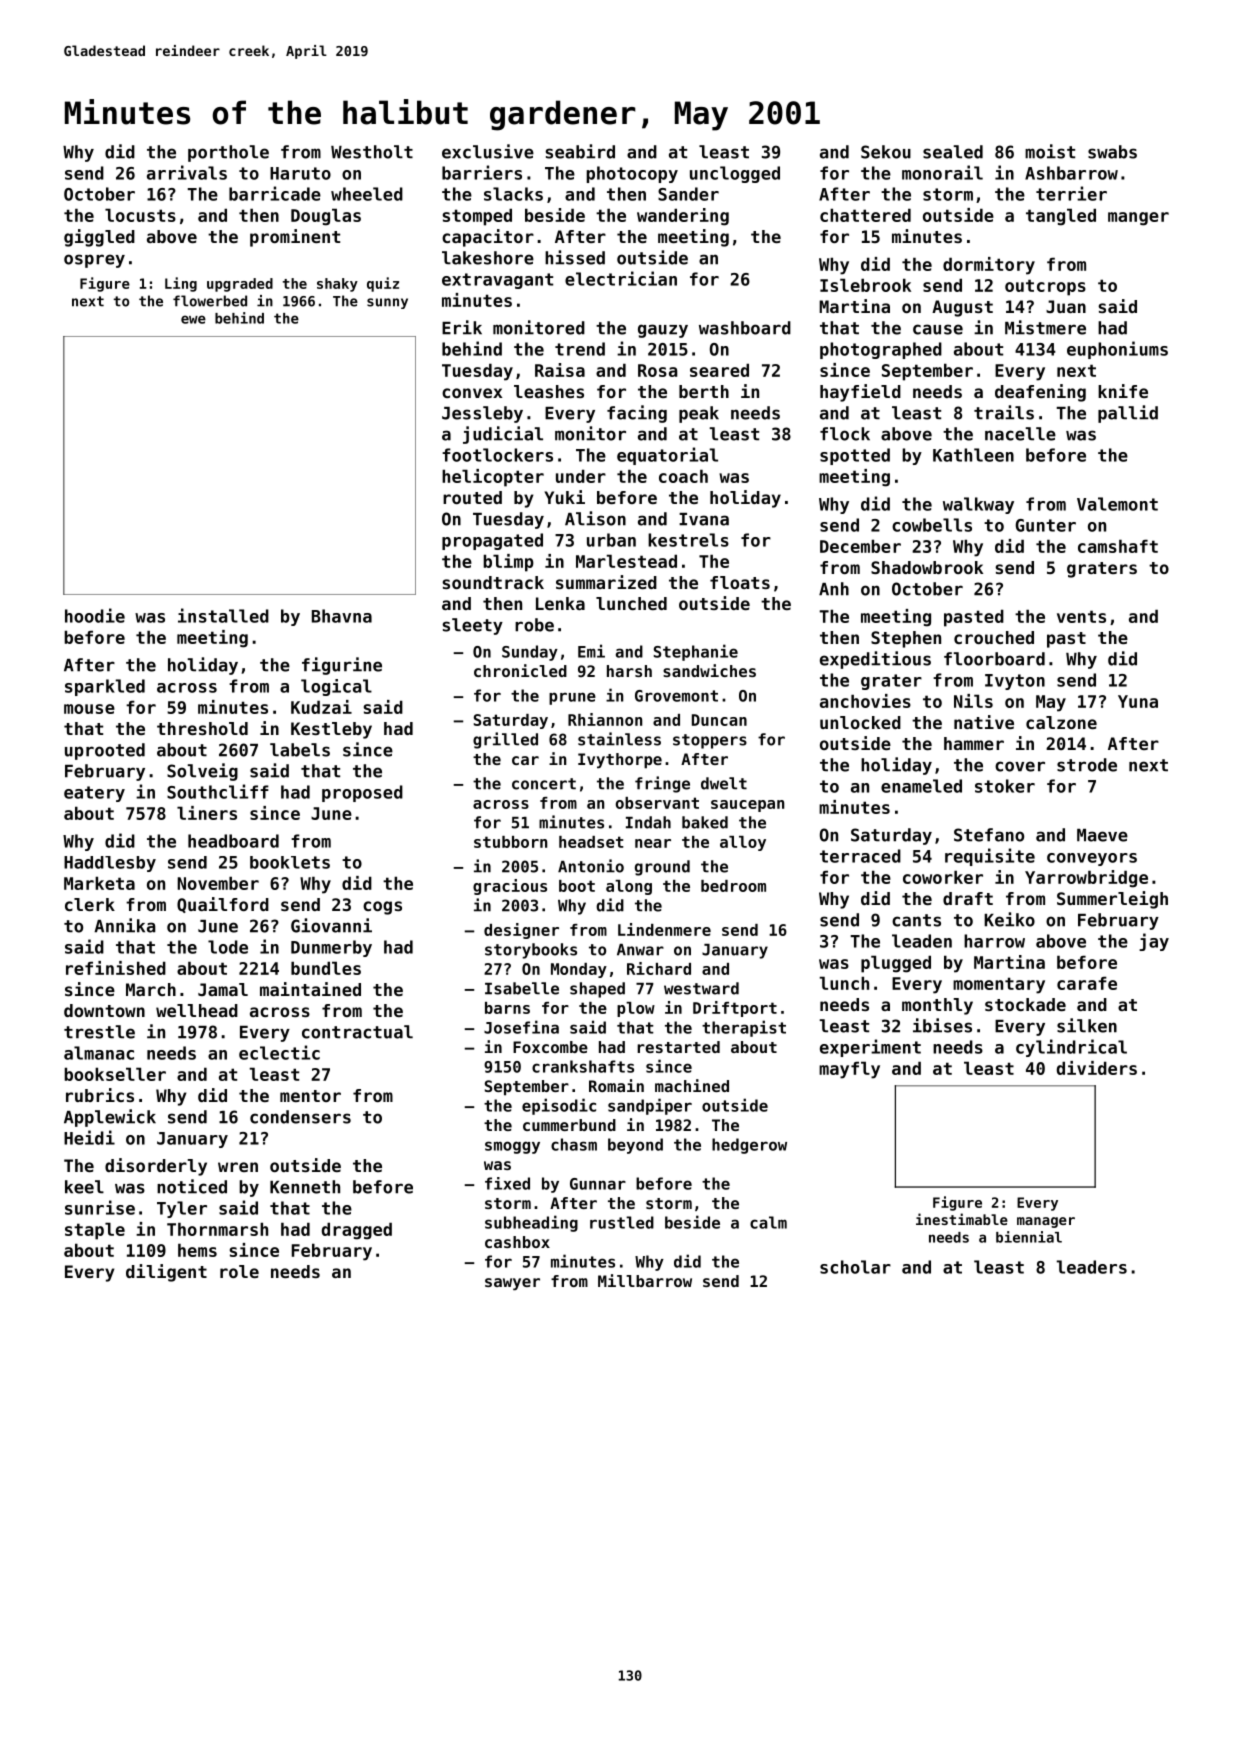 This page has width=1235, height=1746. Describe the element at coordinates (228, 153) in the page. I see `porthole` at that location.
